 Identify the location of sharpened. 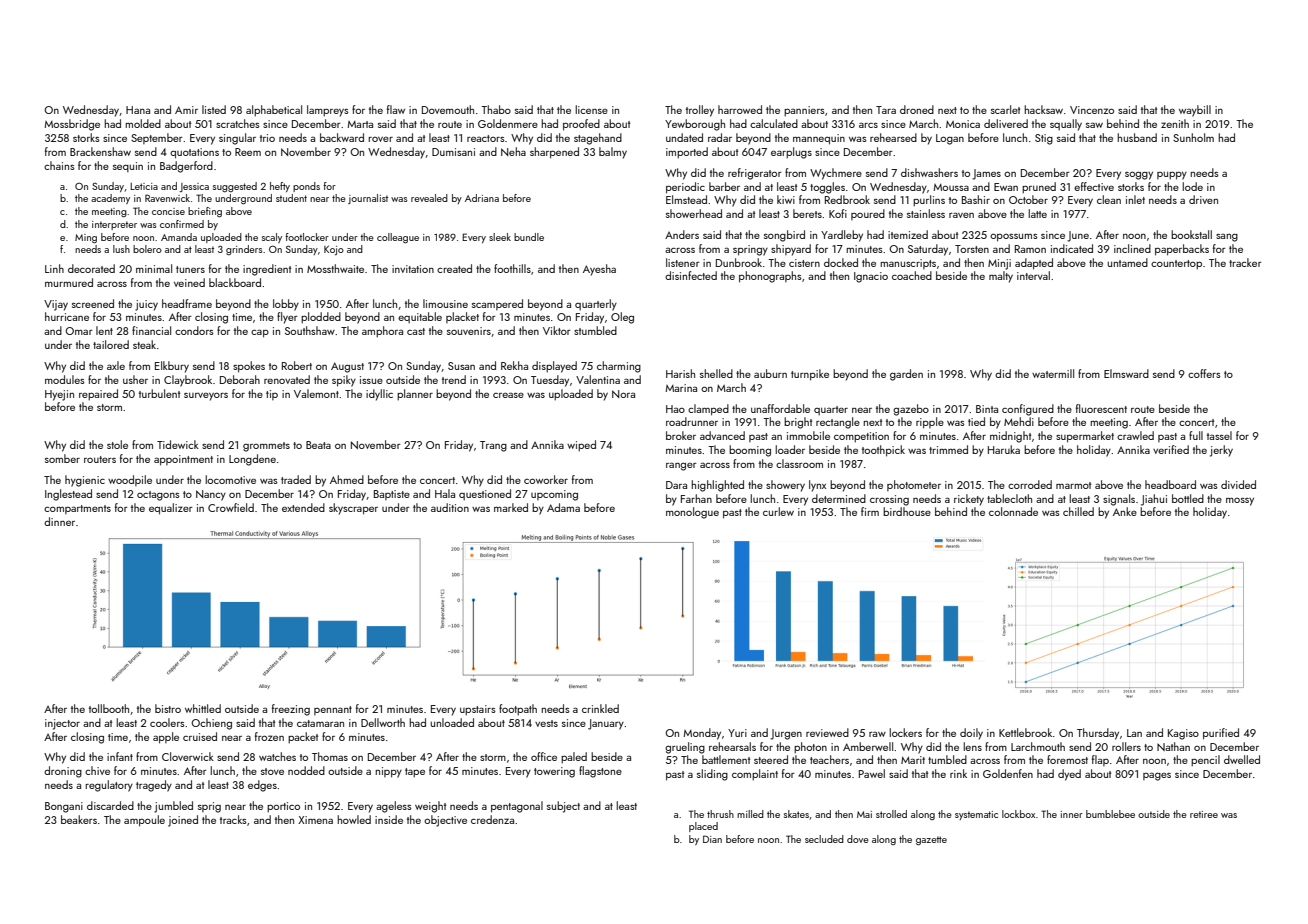
(554, 153).
